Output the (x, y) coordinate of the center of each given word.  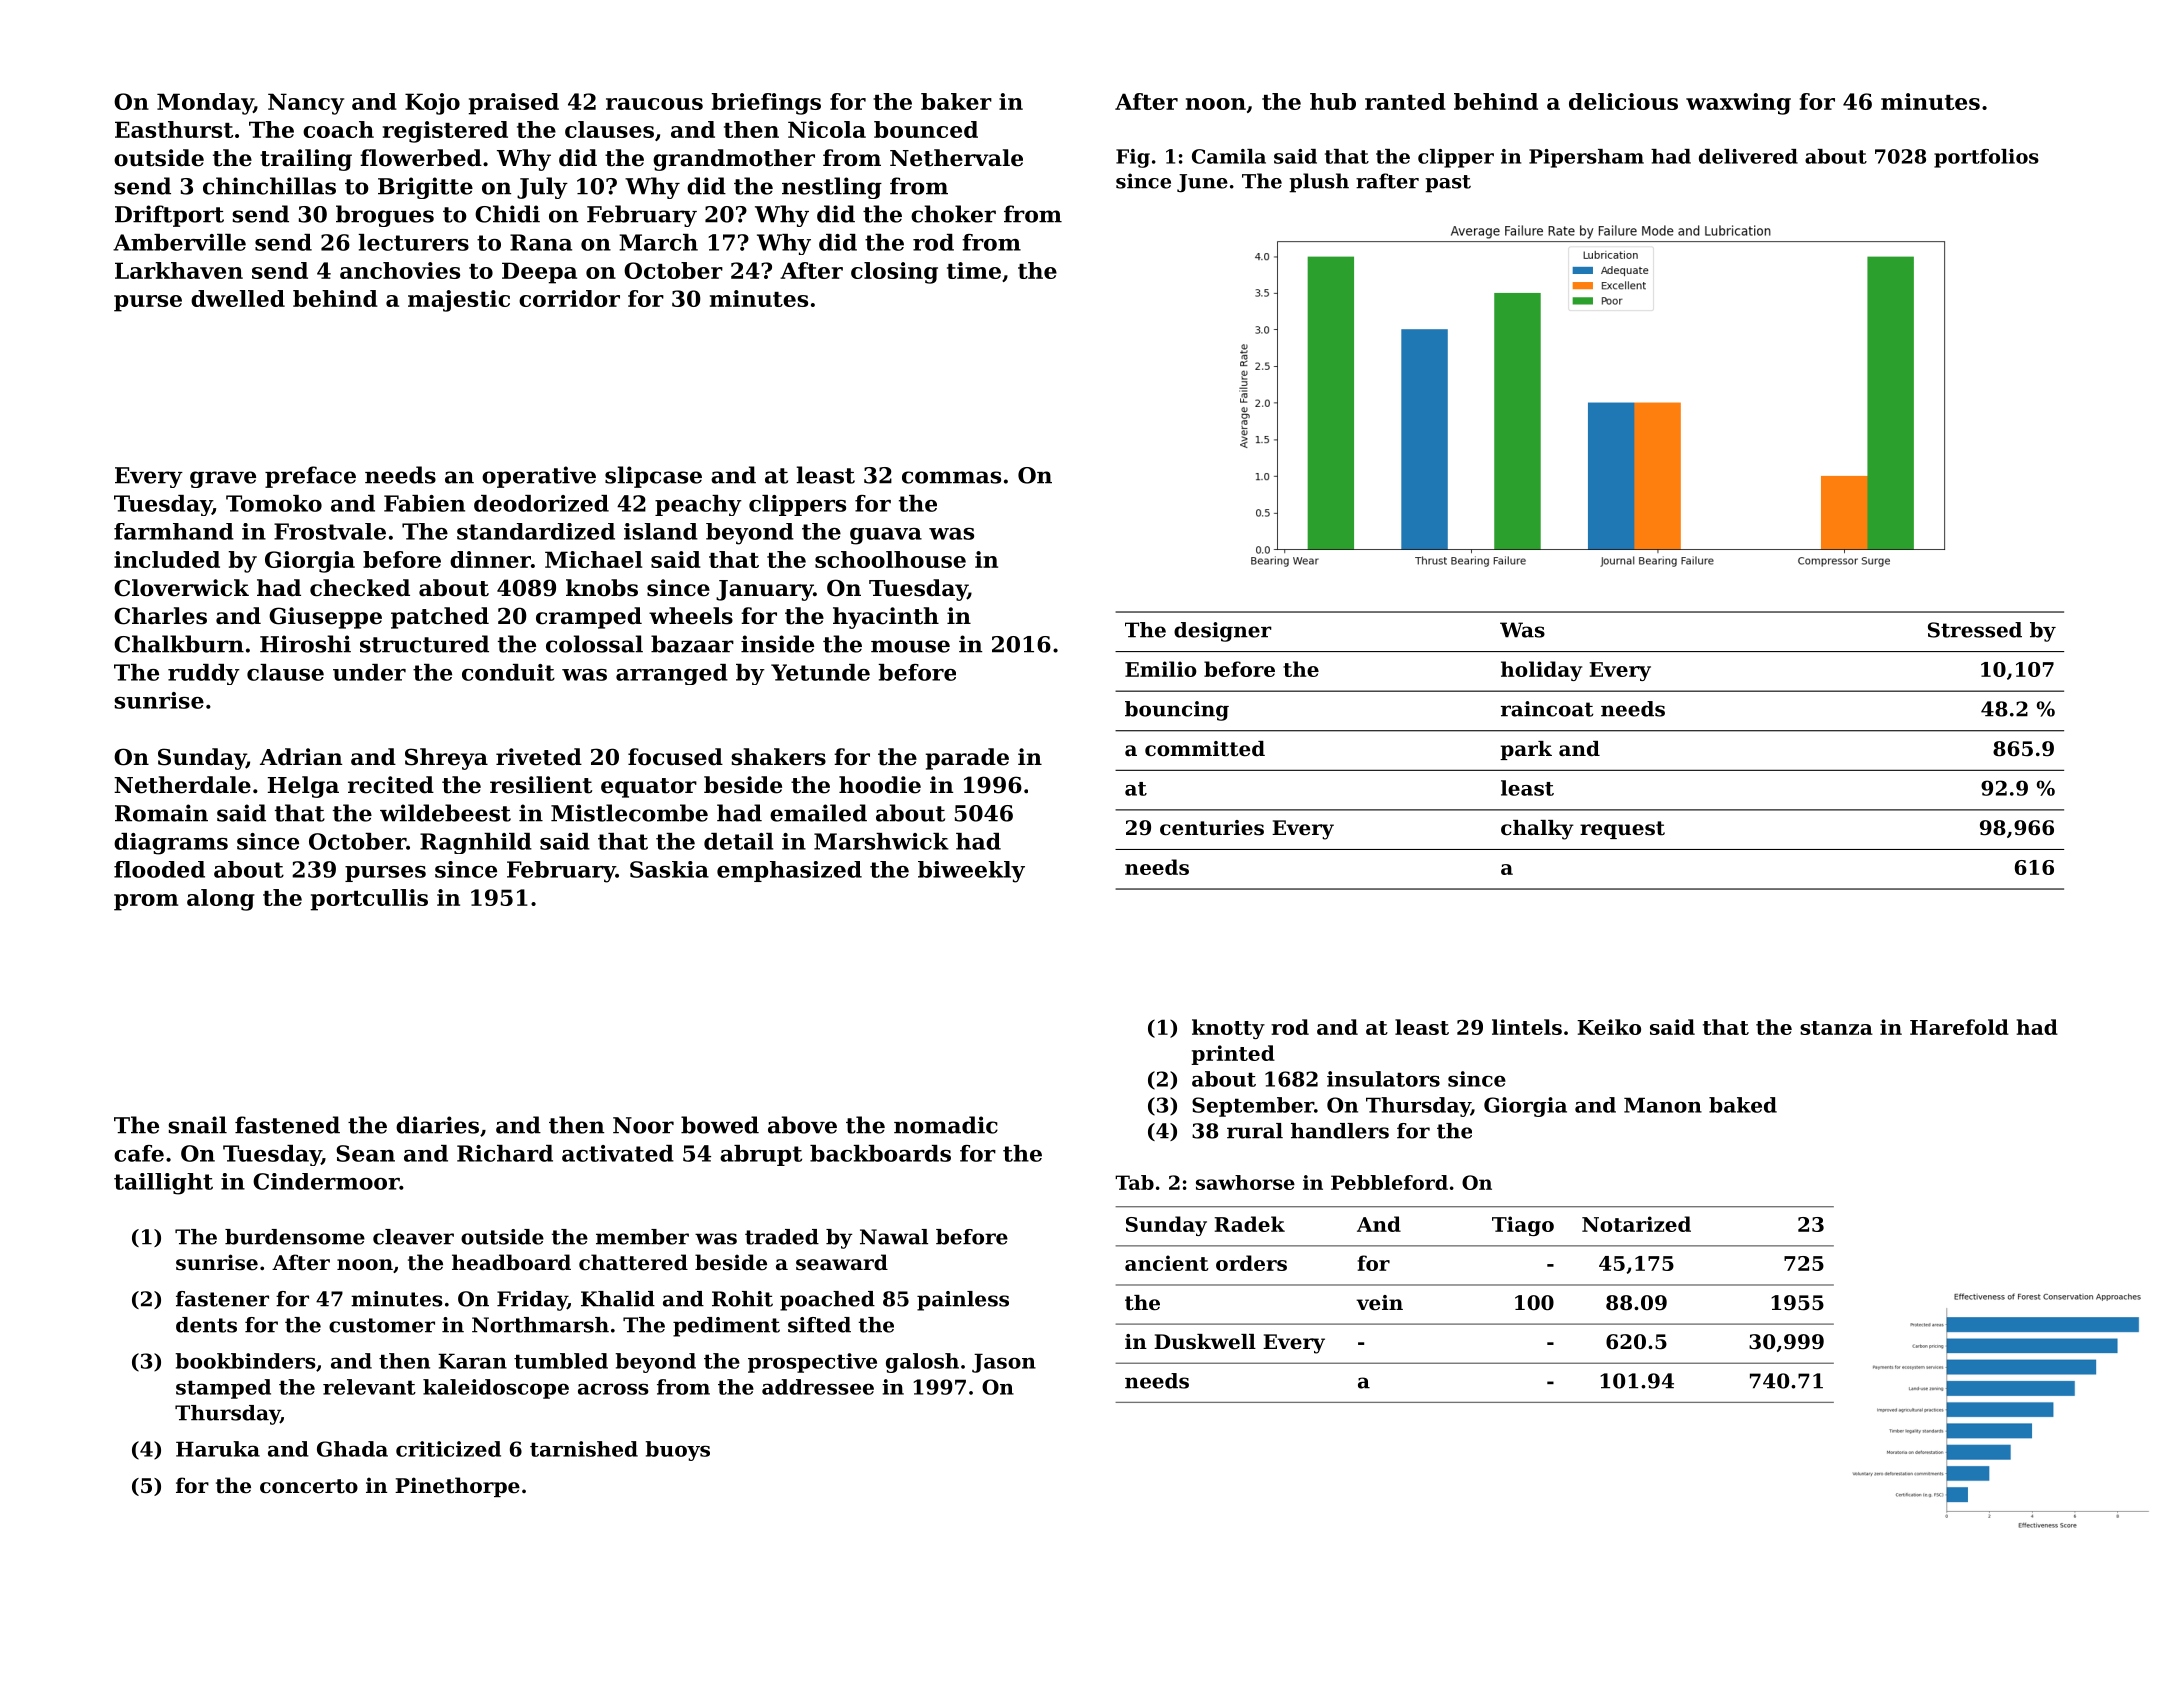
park (1526, 750)
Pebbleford (1389, 1182)
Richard (505, 1153)
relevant (369, 1387)
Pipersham (1586, 158)
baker (956, 101)
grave (223, 479)
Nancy (306, 104)
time (974, 270)
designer (1223, 632)
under (369, 672)
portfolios (1986, 158)
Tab (1134, 1182)
